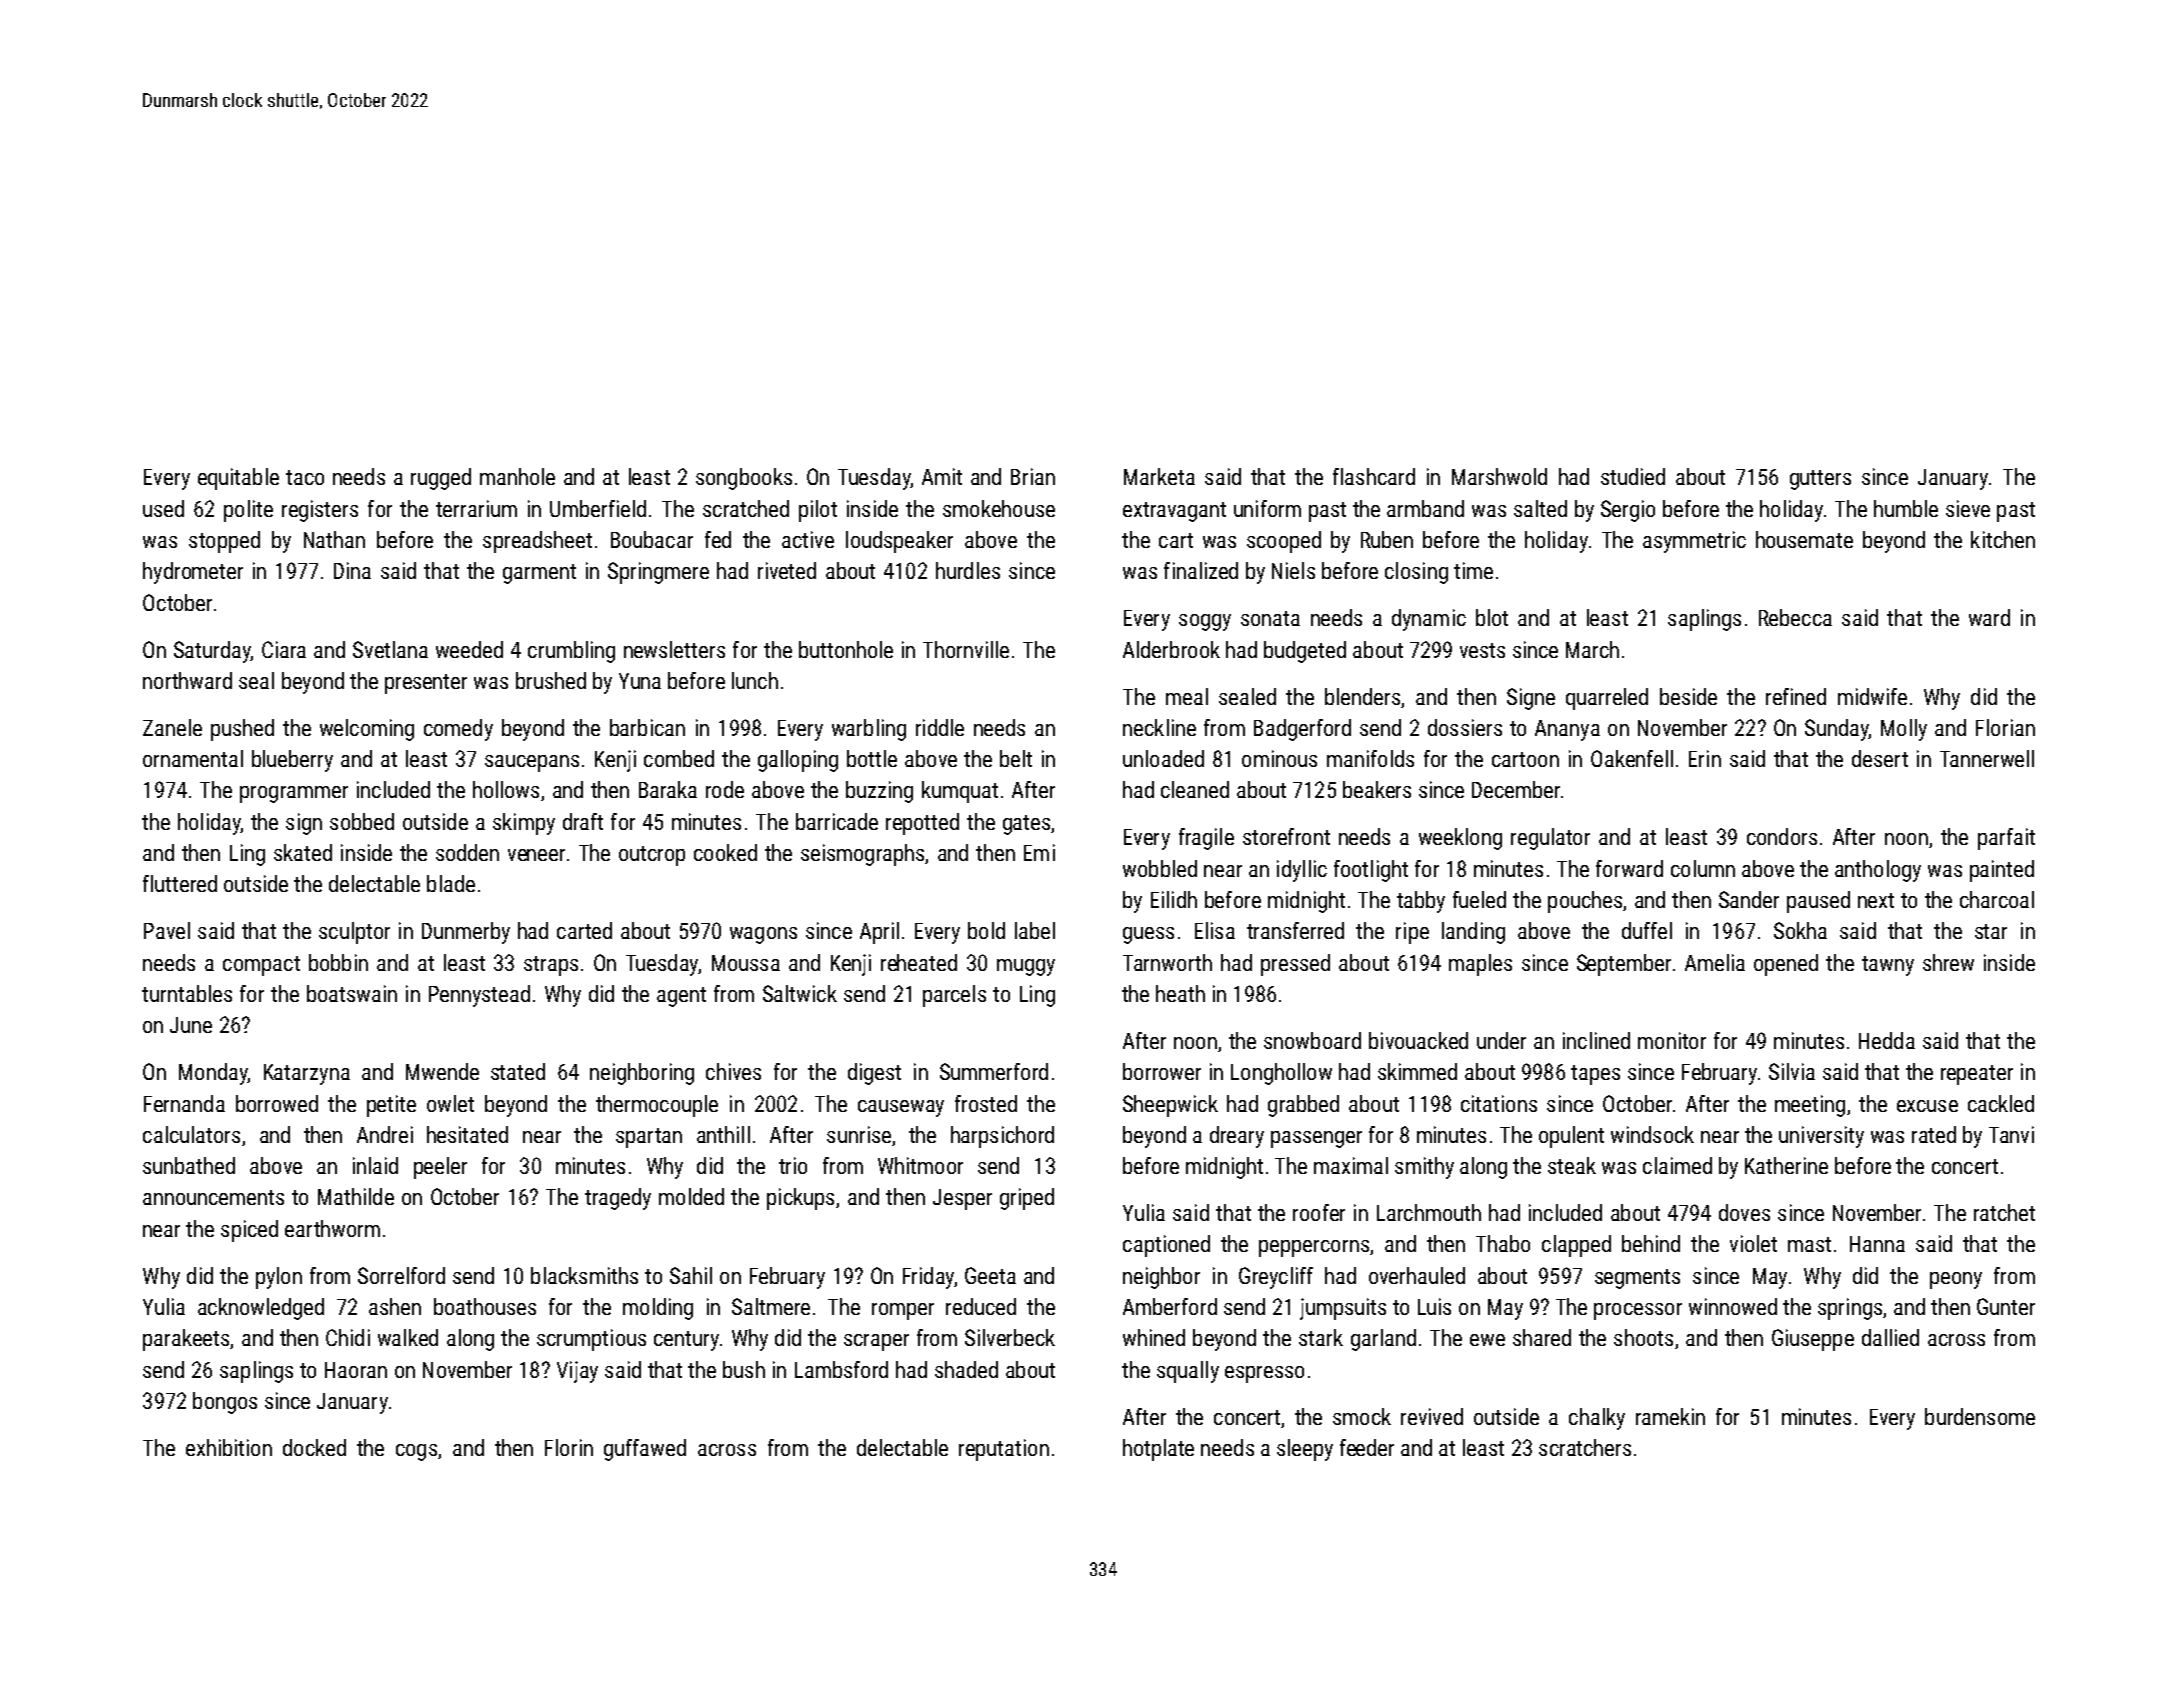  I want to click on Baraka, so click(668, 789).
